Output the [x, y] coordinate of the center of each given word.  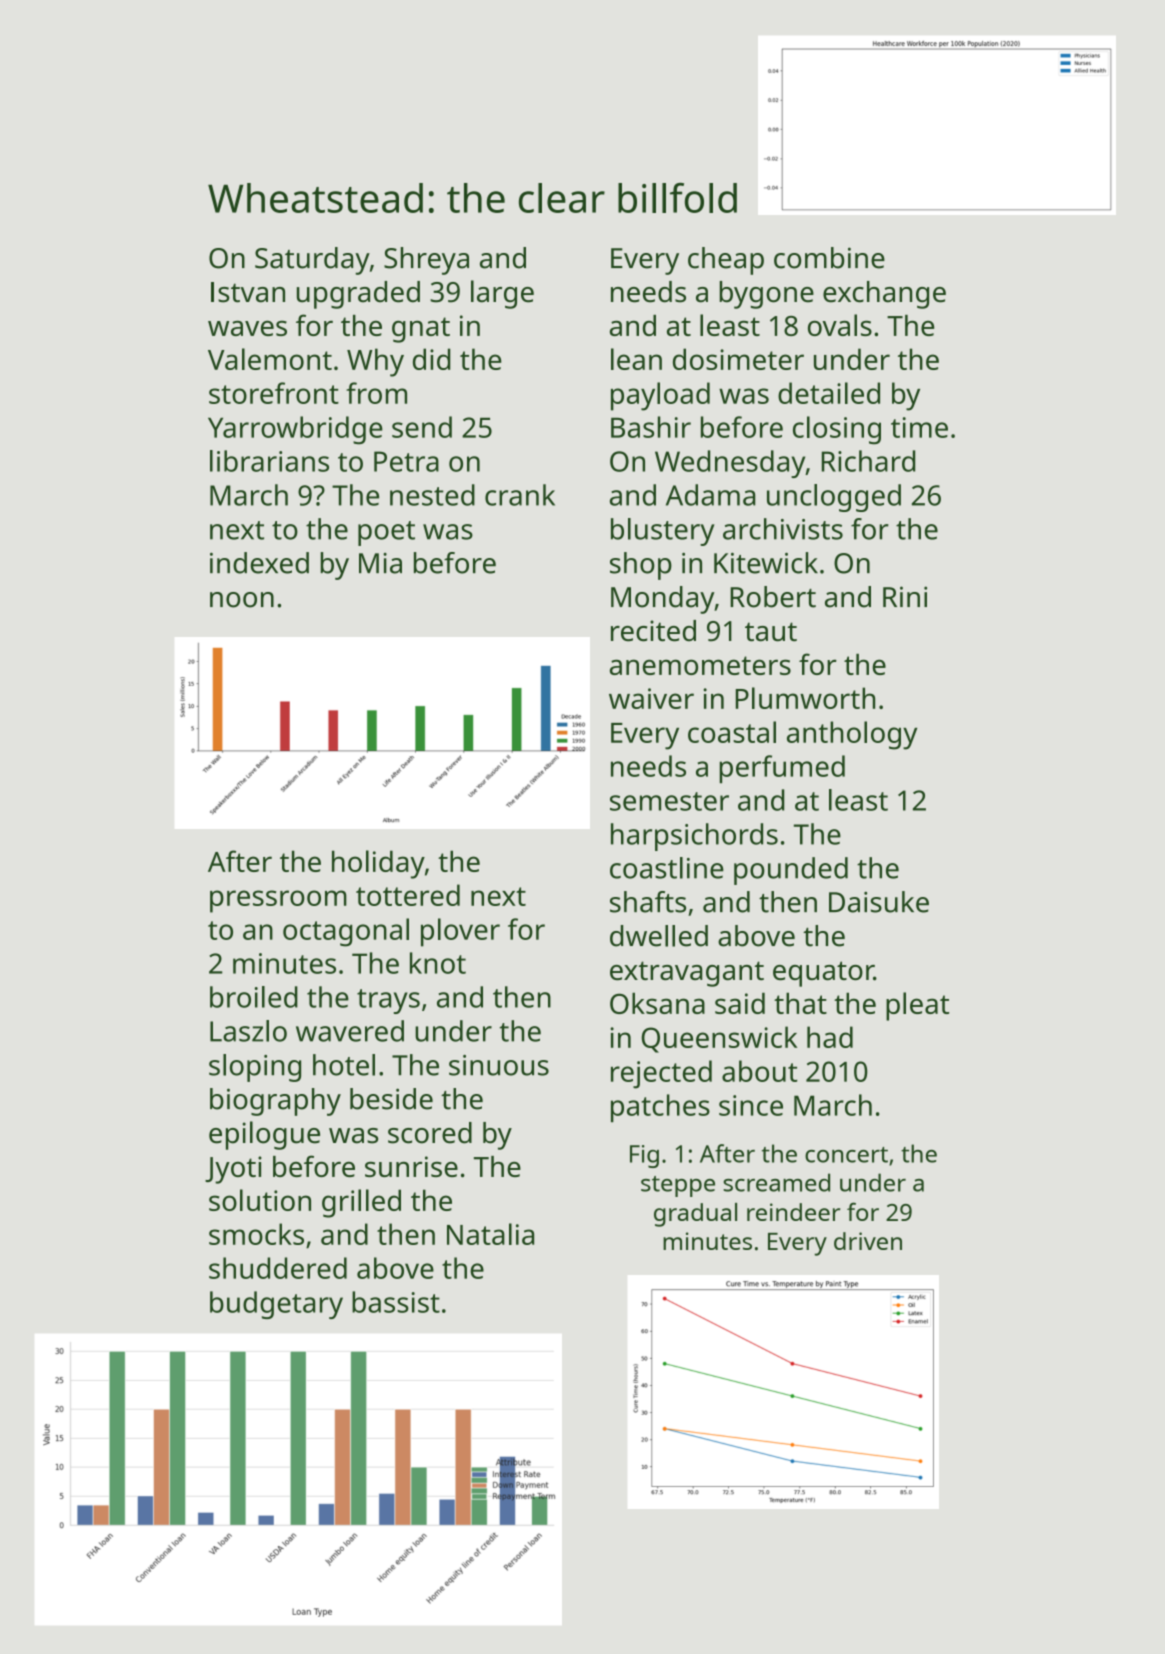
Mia [380, 563]
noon [242, 600]
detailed [829, 393]
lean [636, 359]
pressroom [278, 901]
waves [247, 328]
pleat [917, 1006]
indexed [259, 563]
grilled [361, 1203]
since [751, 1105]
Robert [773, 597]
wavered [350, 1031]
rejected [661, 1074]
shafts [648, 902]
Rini [905, 596]
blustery [663, 532]
